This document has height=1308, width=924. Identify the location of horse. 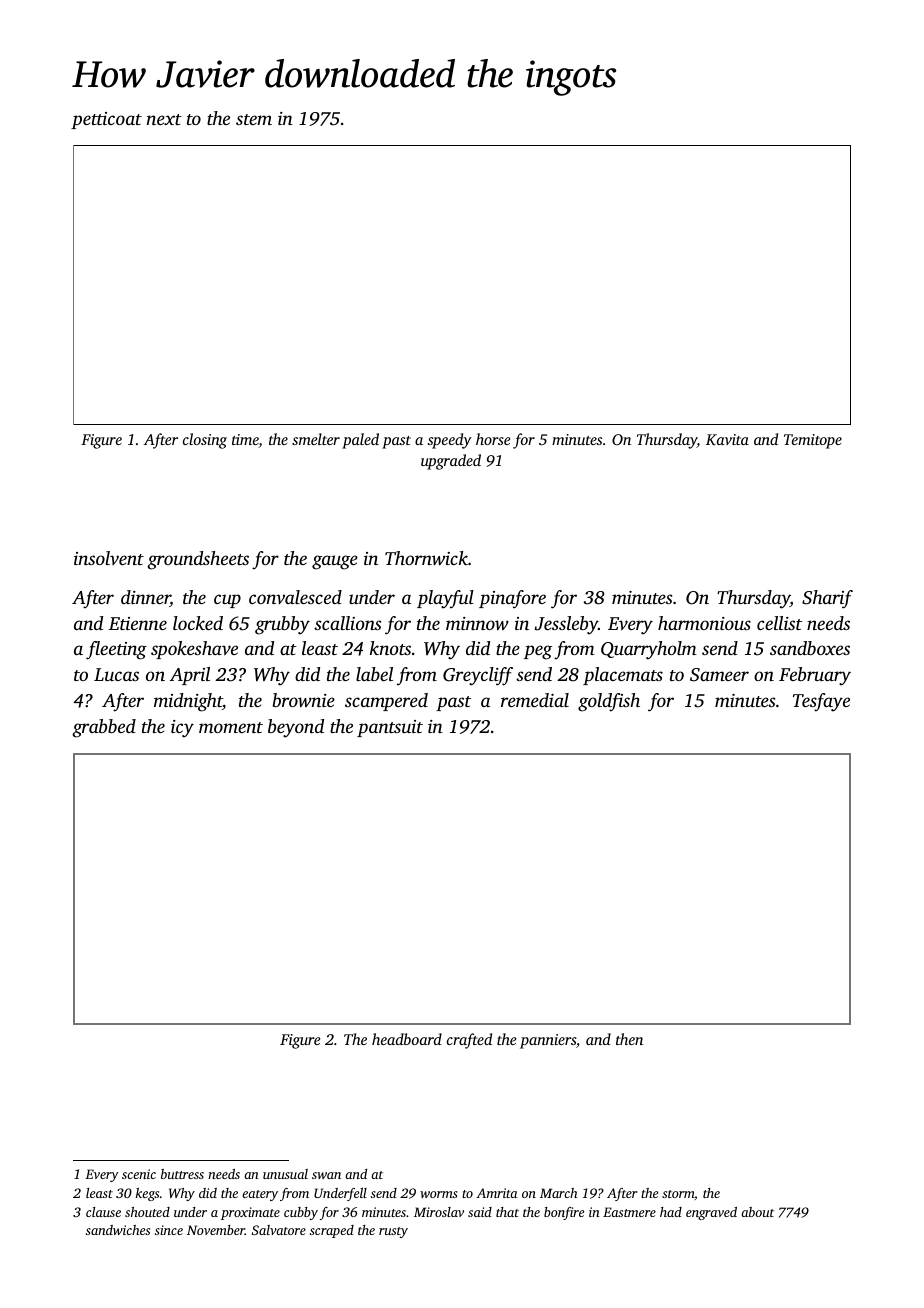
(493, 439).
